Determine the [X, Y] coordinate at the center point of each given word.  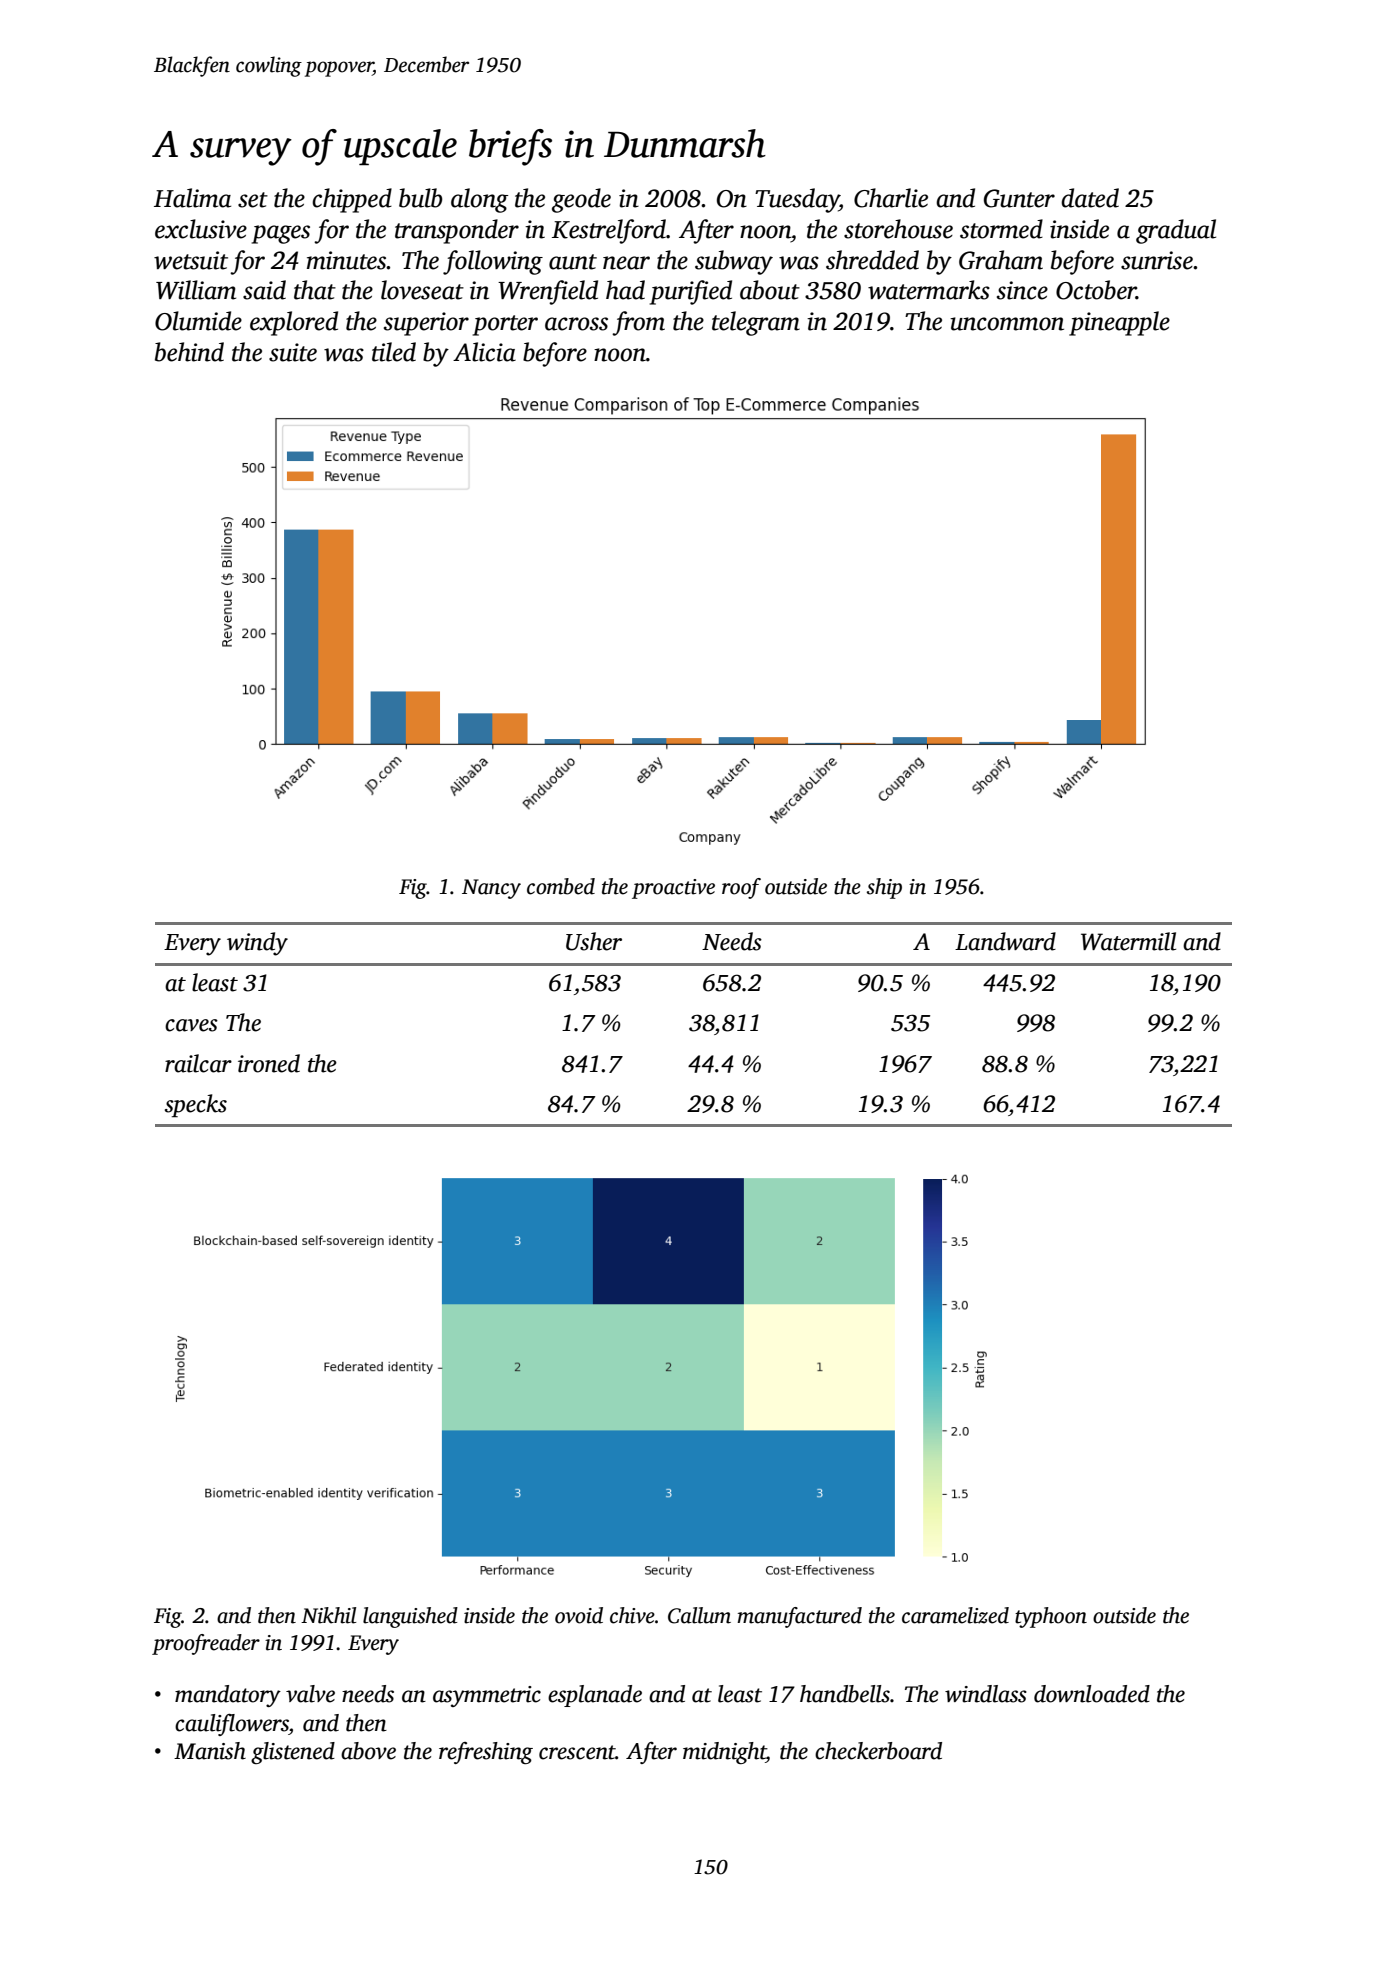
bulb [420, 198]
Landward [1005, 941]
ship [884, 888]
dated [1090, 198]
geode [581, 200]
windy [257, 944]
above [368, 1751]
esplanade [595, 1696]
